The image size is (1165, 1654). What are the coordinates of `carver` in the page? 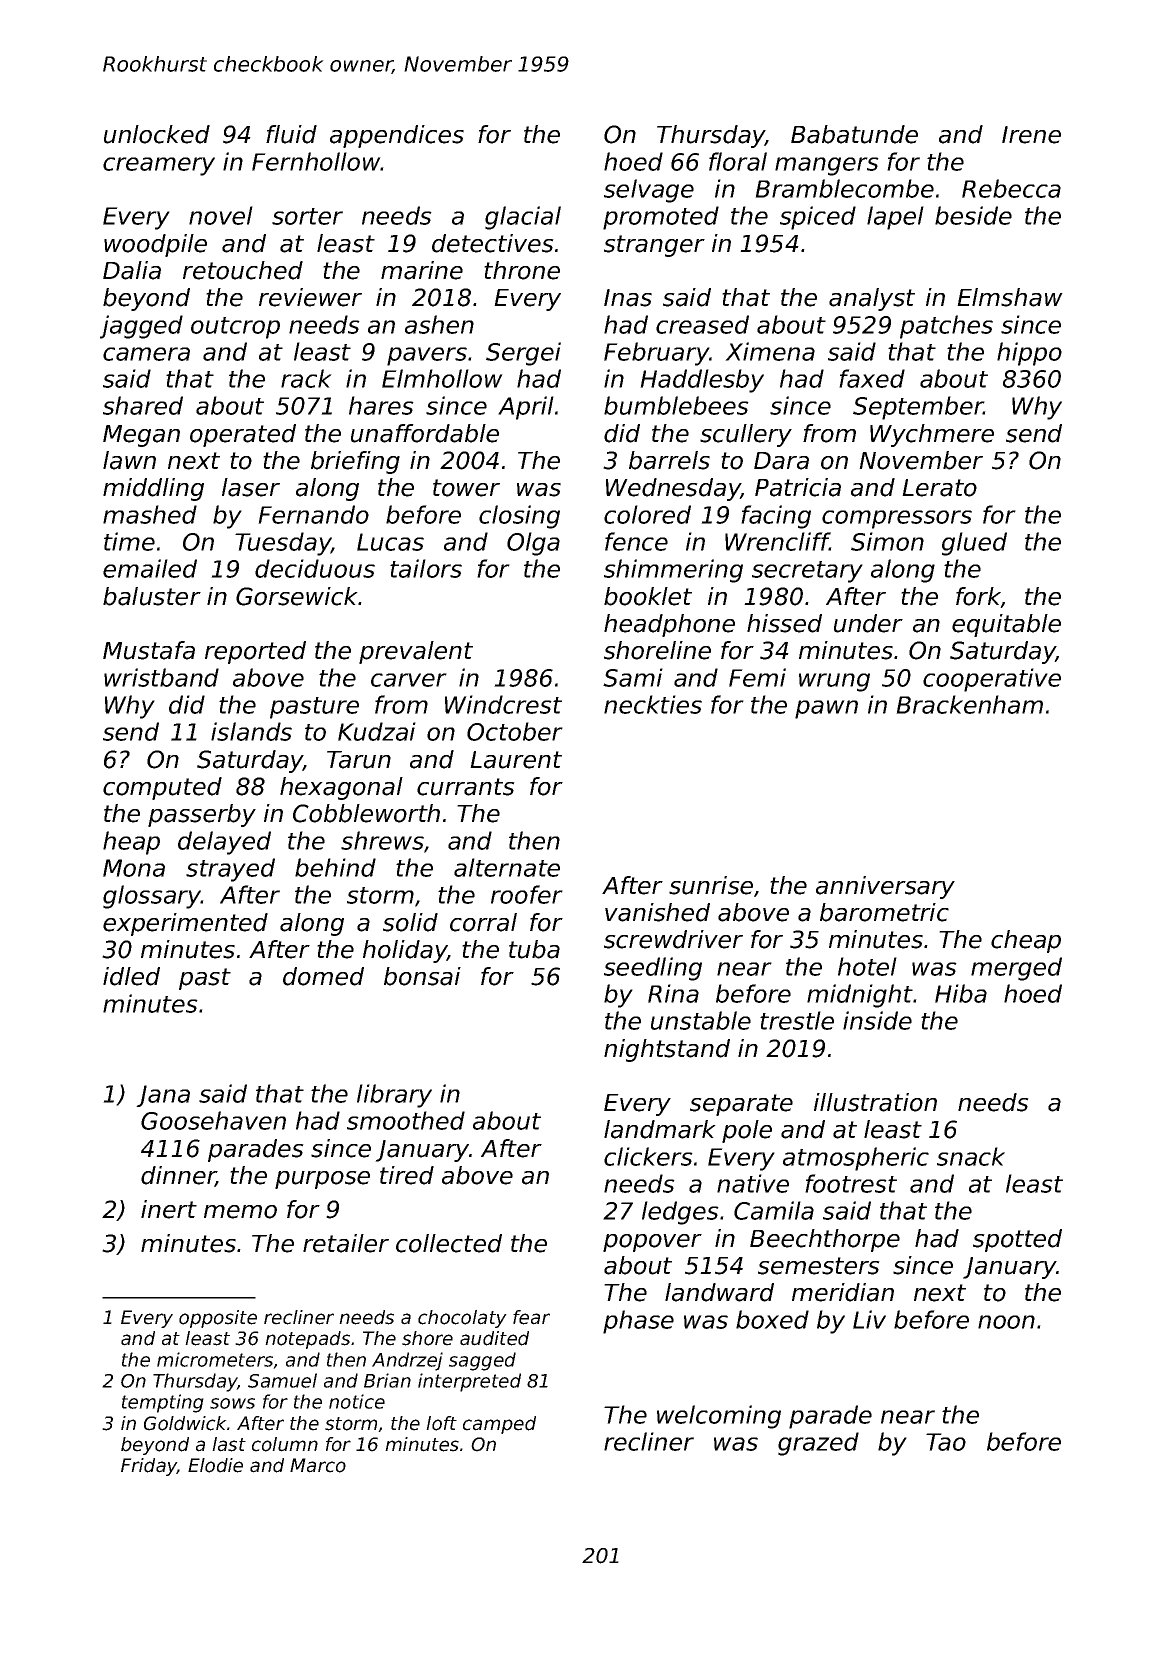 It's located at (409, 680).
